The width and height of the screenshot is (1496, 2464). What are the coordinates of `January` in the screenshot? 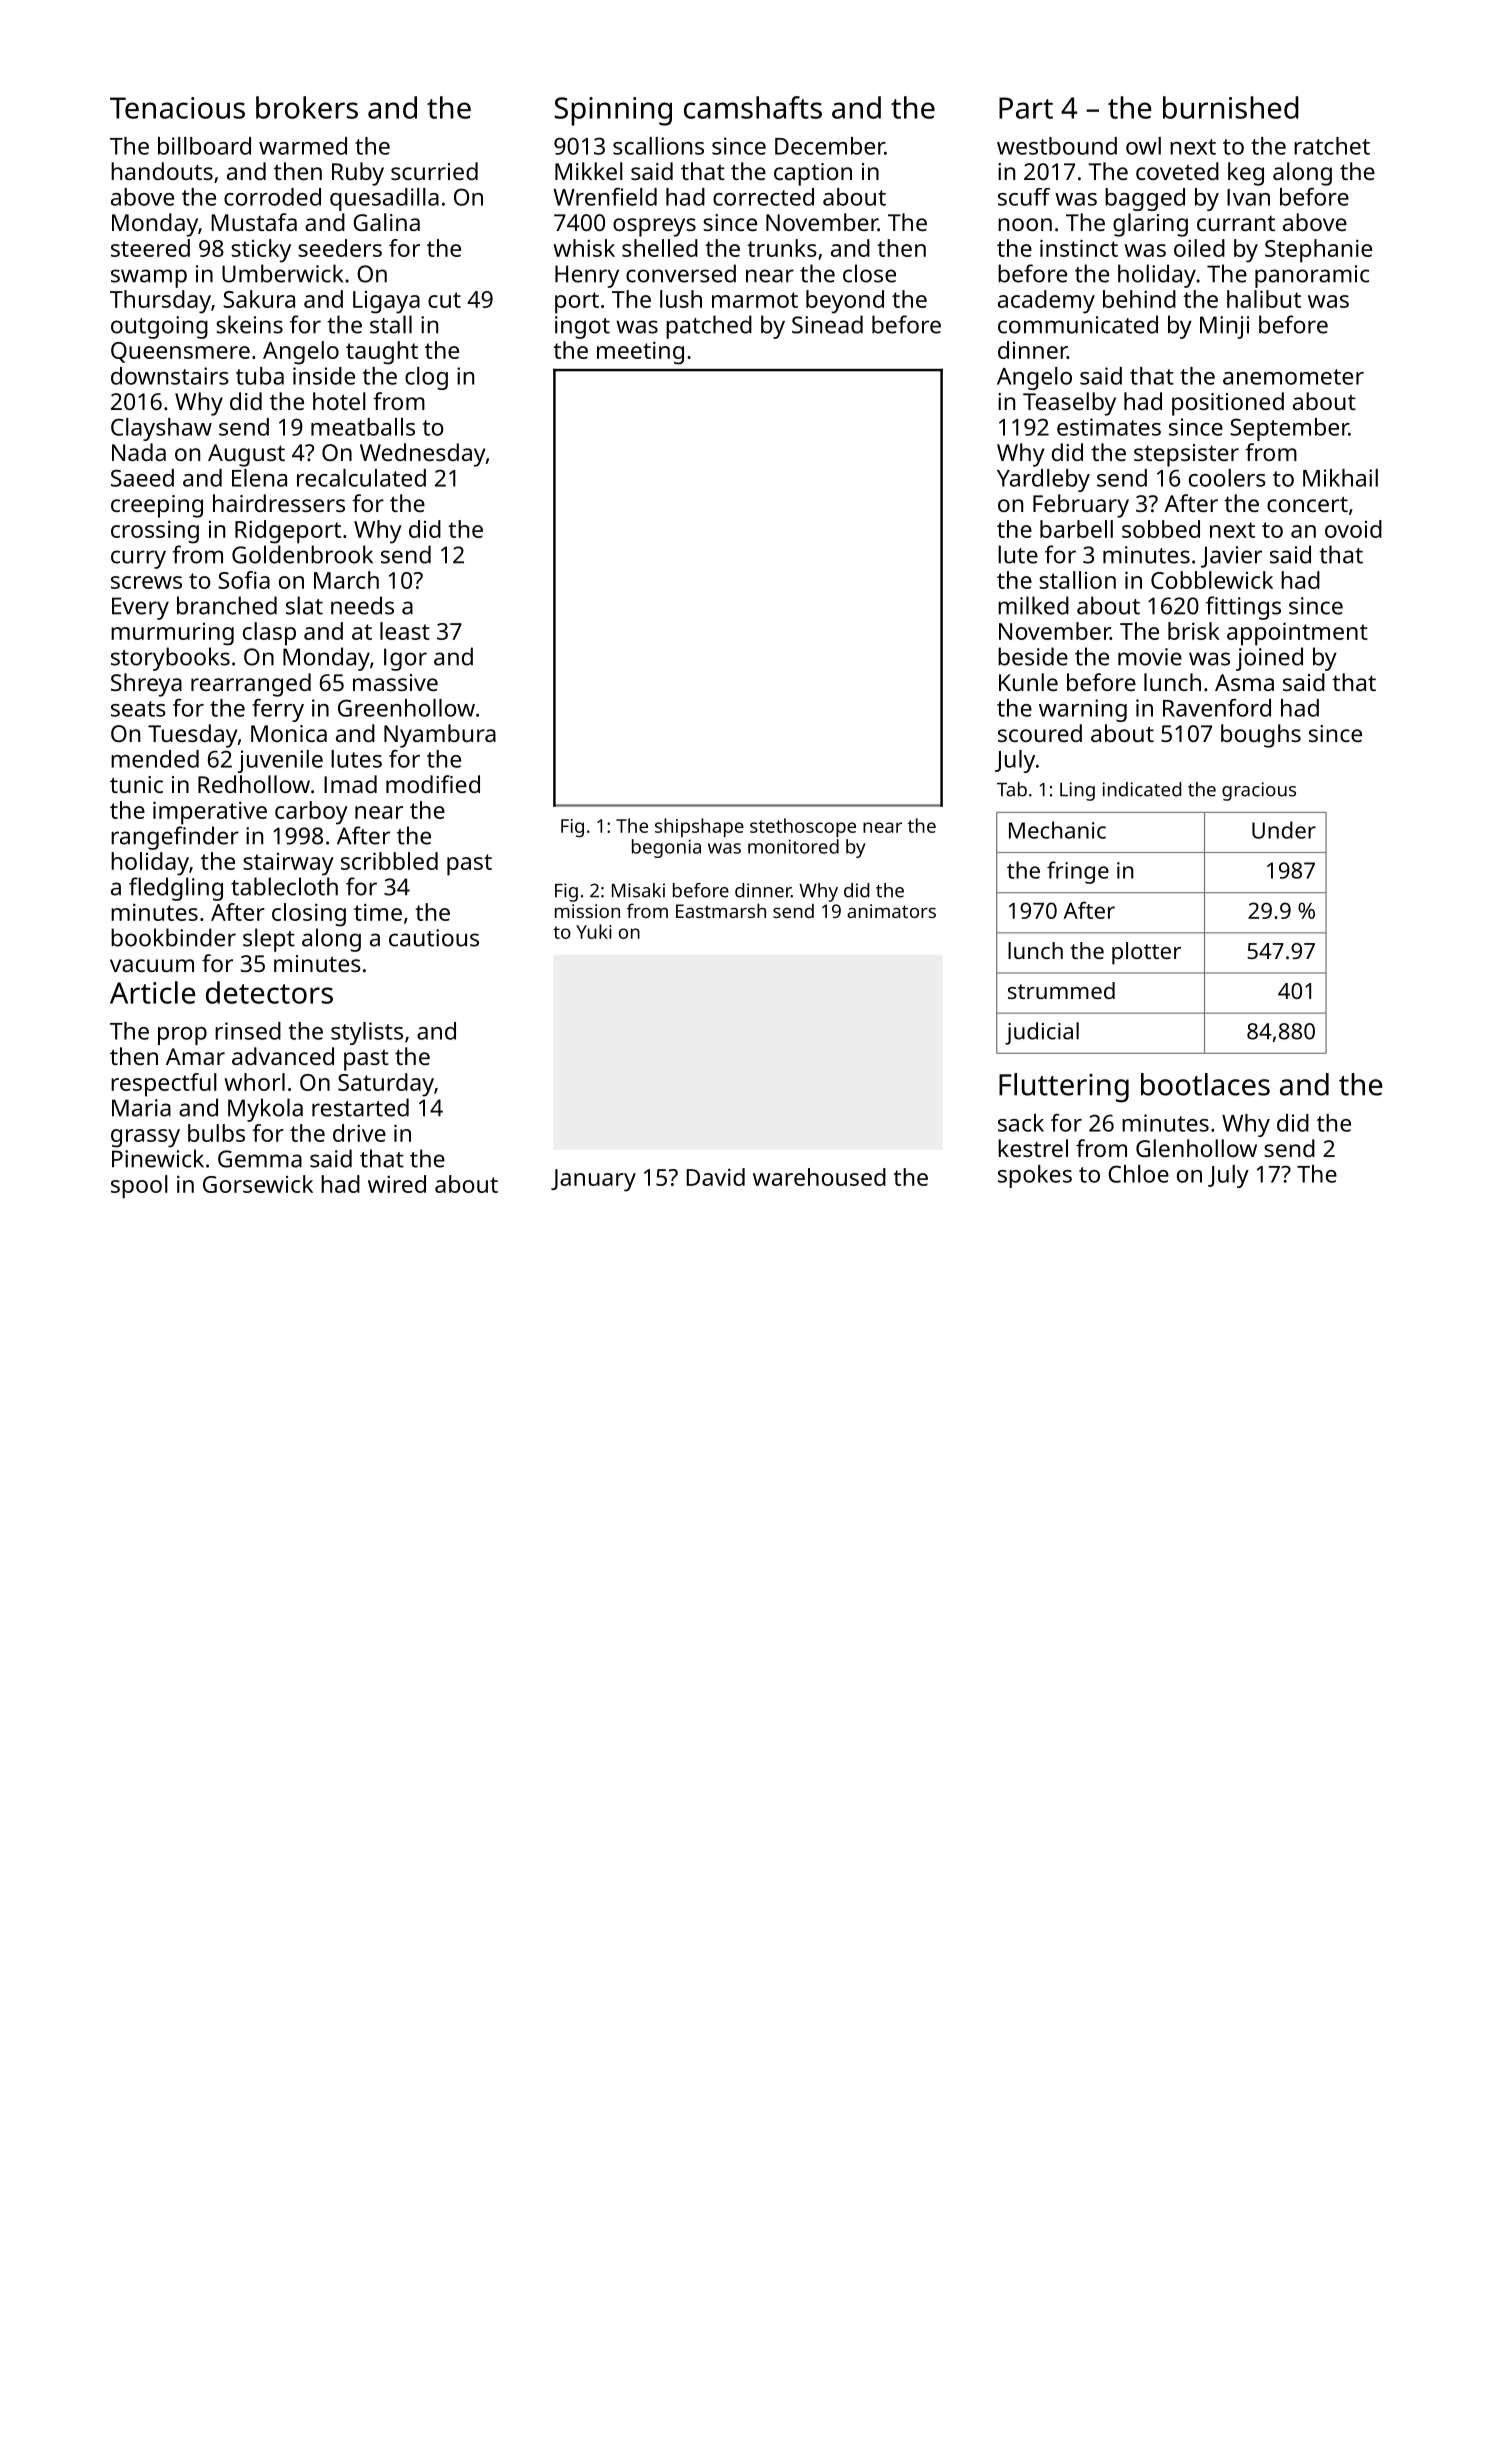 It's located at (593, 1180).
